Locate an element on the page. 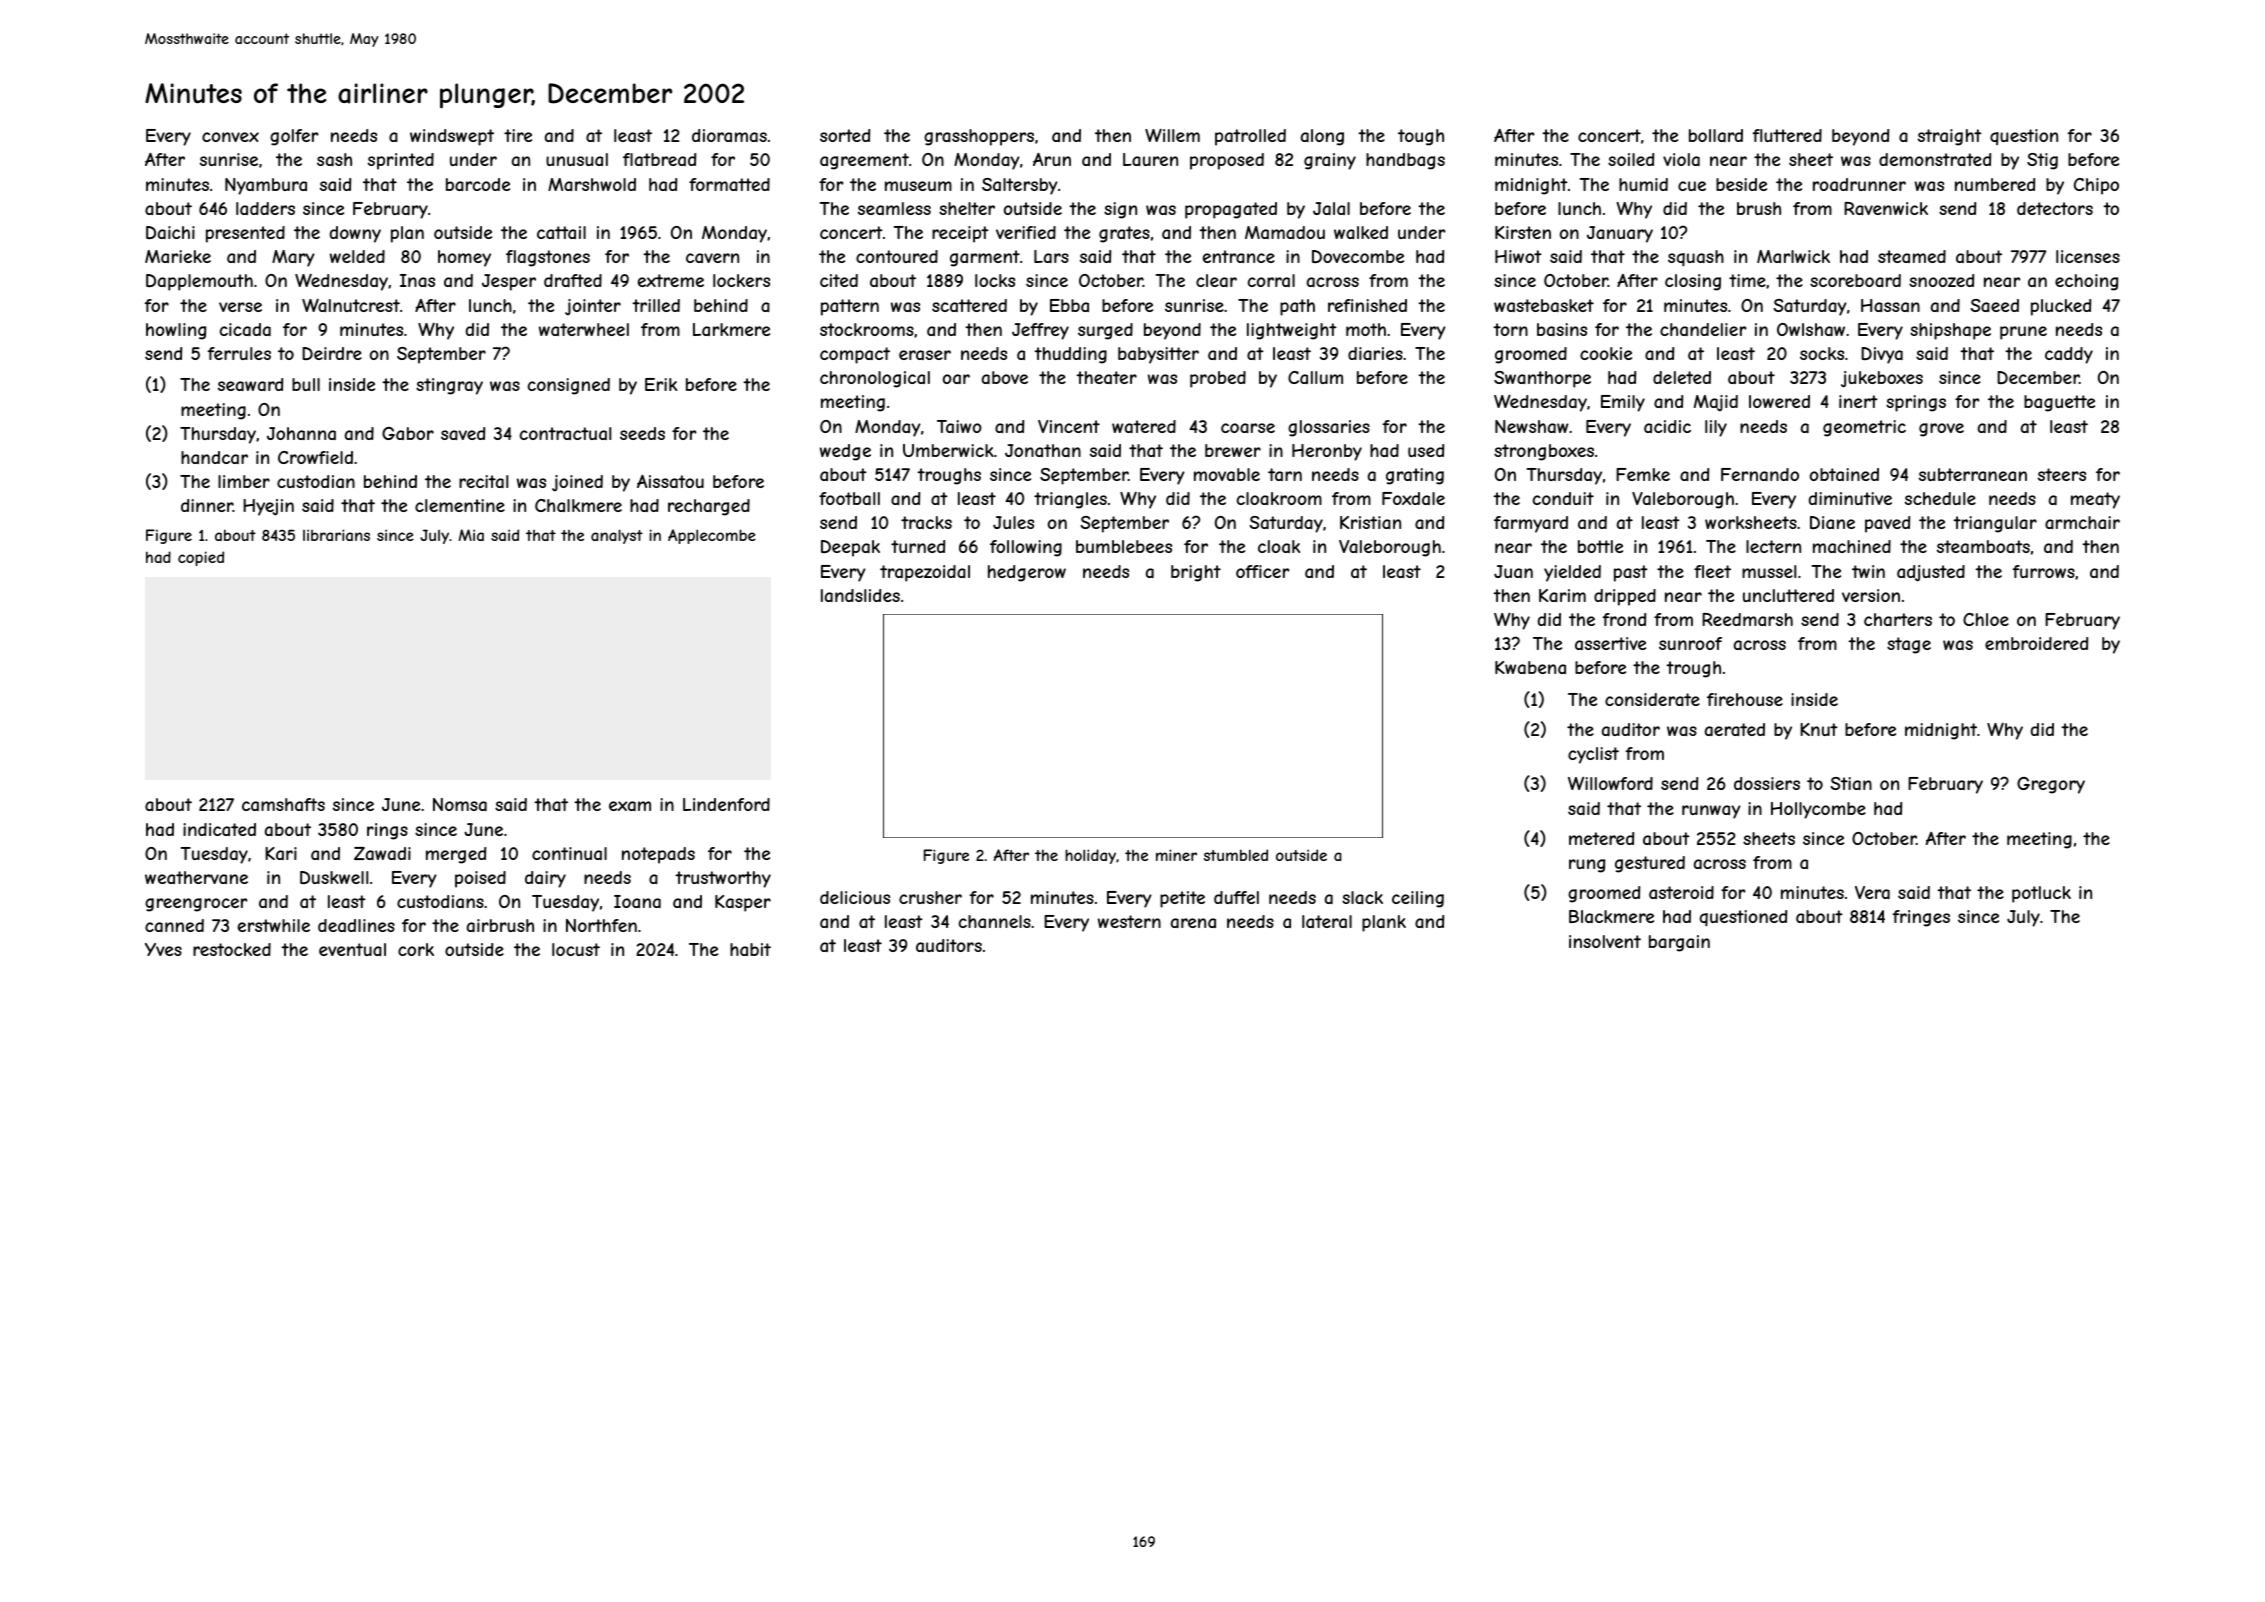 Image resolution: width=2265 pixels, height=1602 pixels. asteroid is located at coordinates (1681, 892).
